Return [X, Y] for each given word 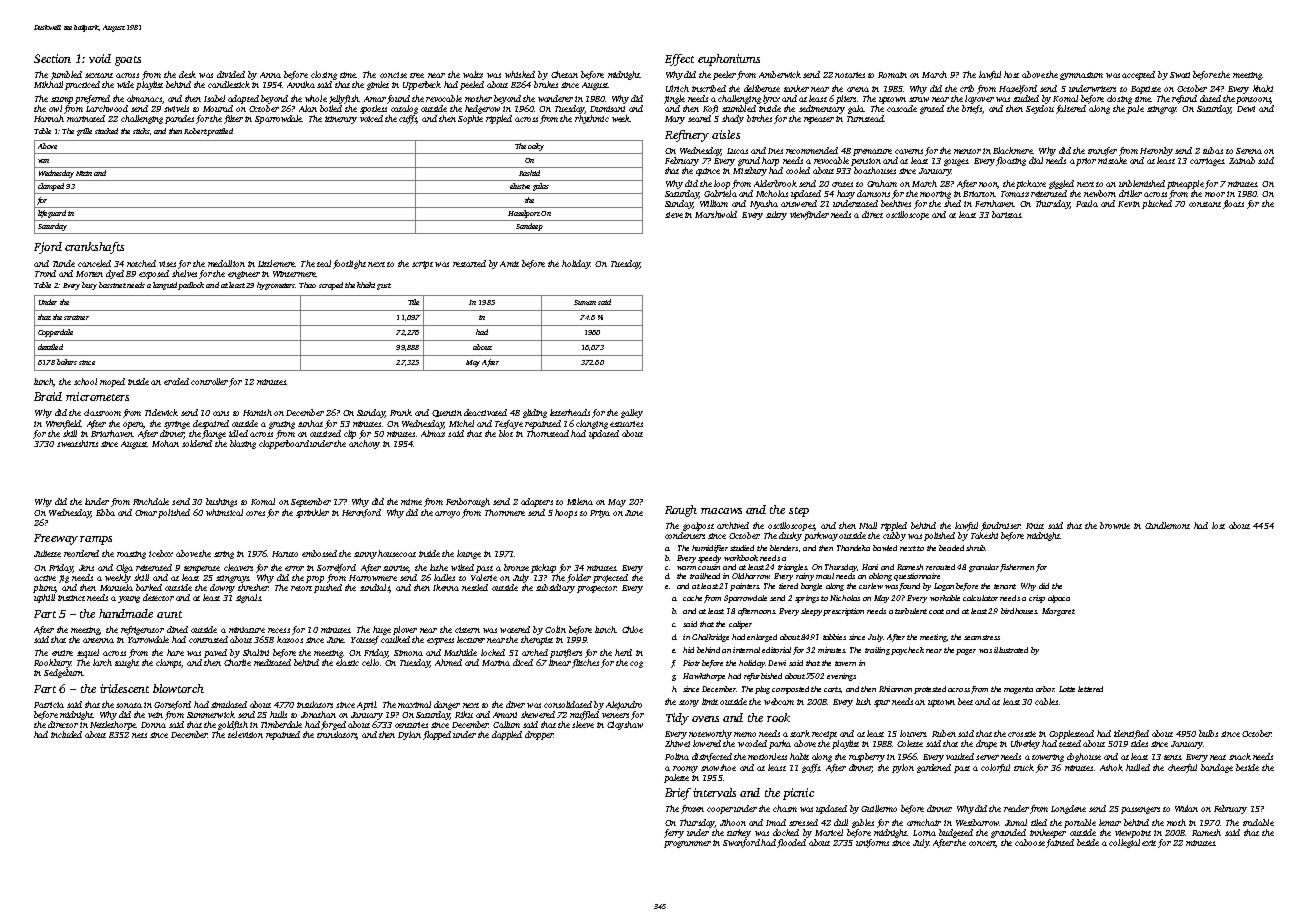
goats [128, 61]
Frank [401, 412]
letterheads [570, 412]
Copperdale [55, 333]
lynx [771, 99]
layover [979, 99]
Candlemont [1167, 525]
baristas [1006, 214]
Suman [585, 302]
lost [1218, 525]
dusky [790, 536]
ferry [674, 833]
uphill [44, 598]
